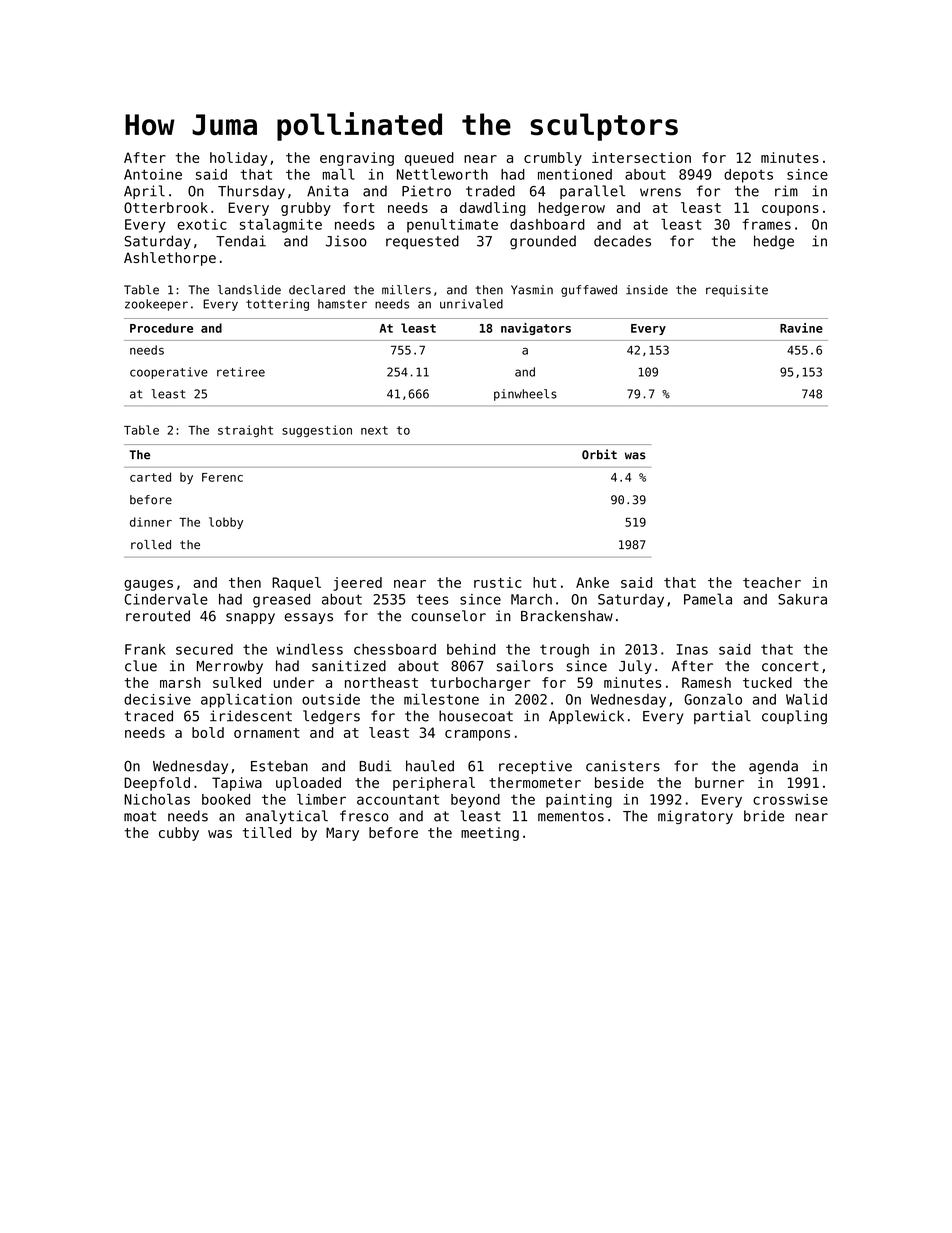  Describe the element at coordinates (802, 599) in the screenshot. I see `Sakura` at that location.
